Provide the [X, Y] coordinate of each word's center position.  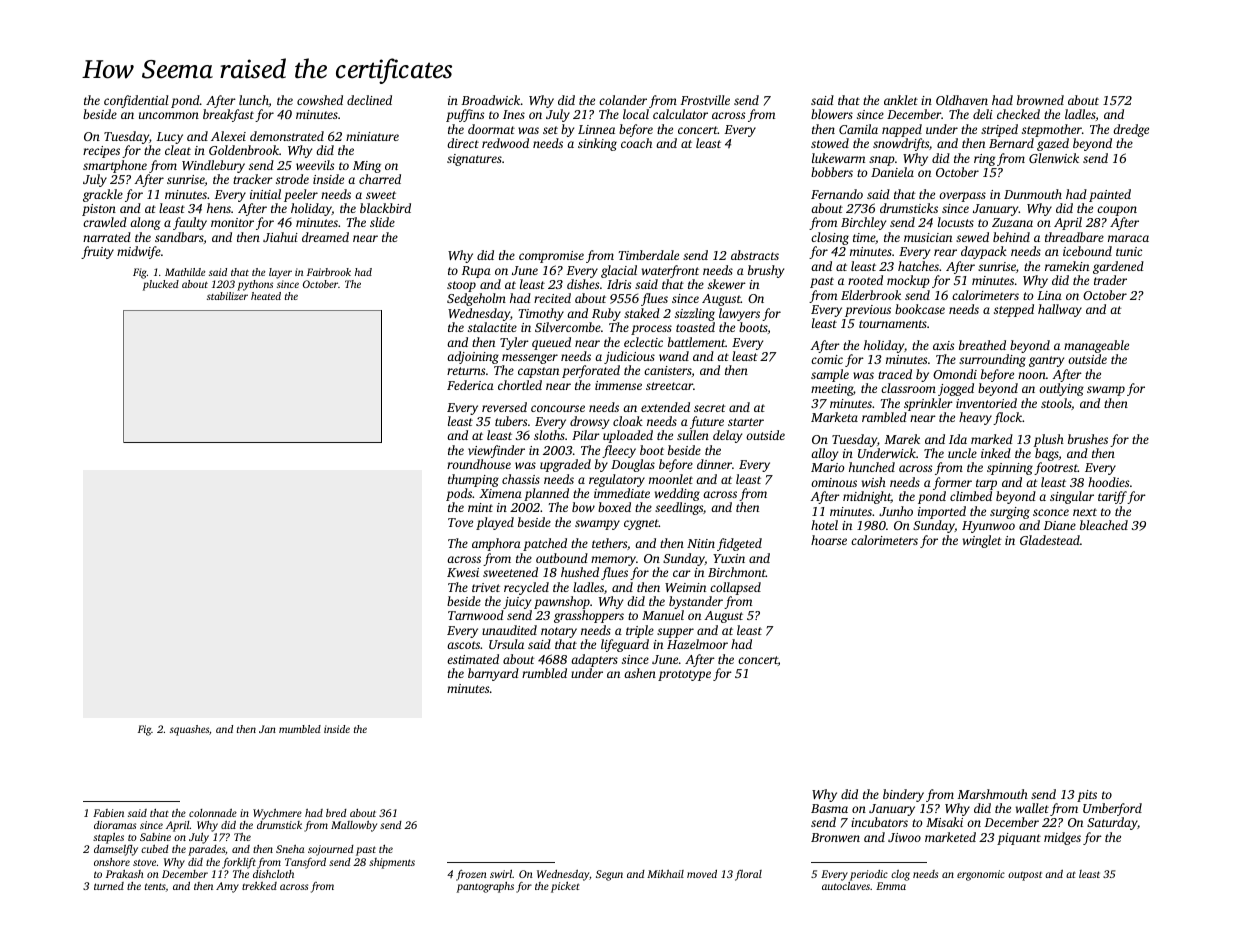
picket [565, 887]
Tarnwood [476, 615]
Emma [891, 886]
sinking [597, 144]
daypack [984, 252]
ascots [463, 645]
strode [292, 179]
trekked [259, 886]
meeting [832, 390]
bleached [1104, 525]
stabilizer [227, 296]
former [952, 483]
